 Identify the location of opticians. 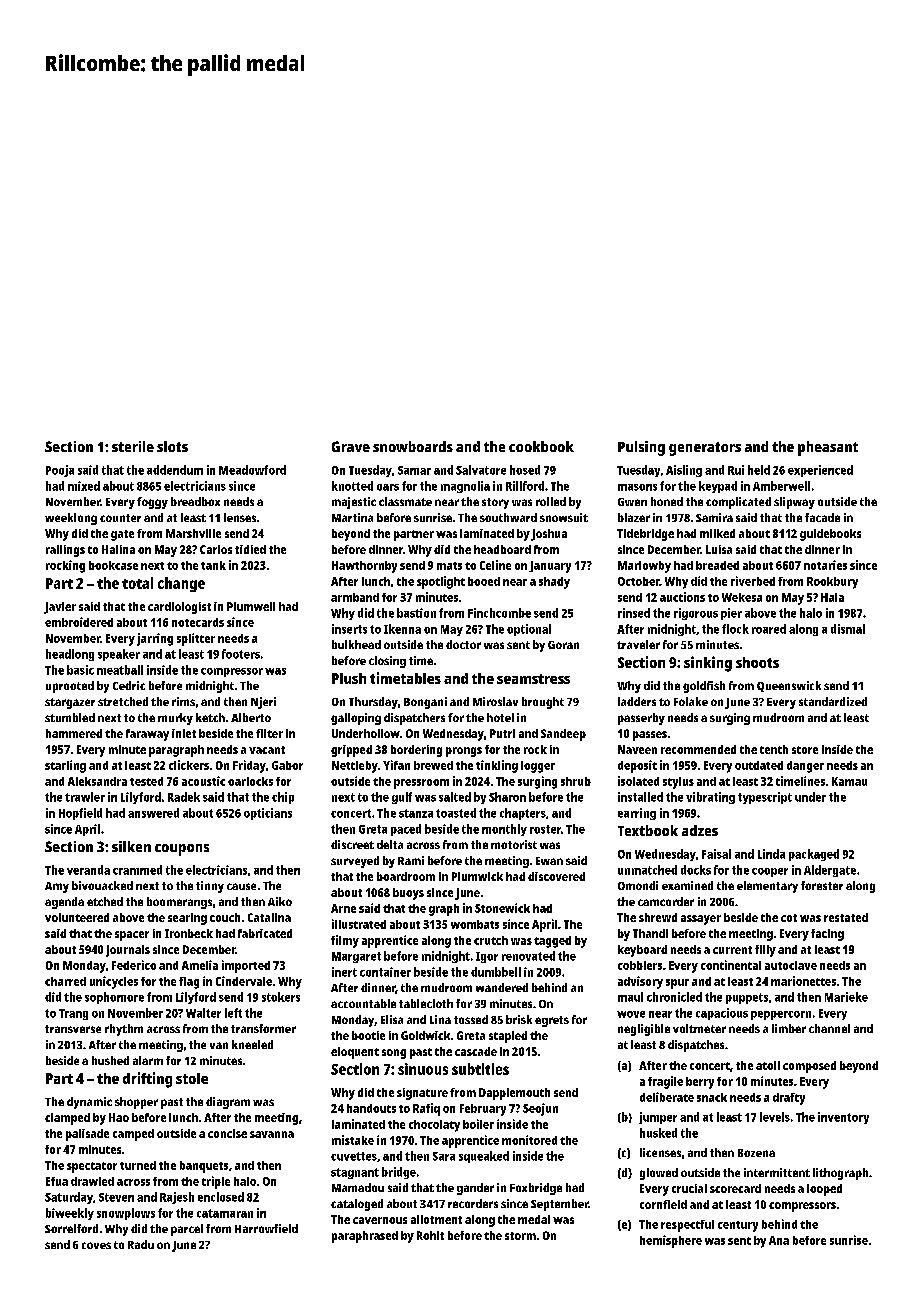
(268, 814).
